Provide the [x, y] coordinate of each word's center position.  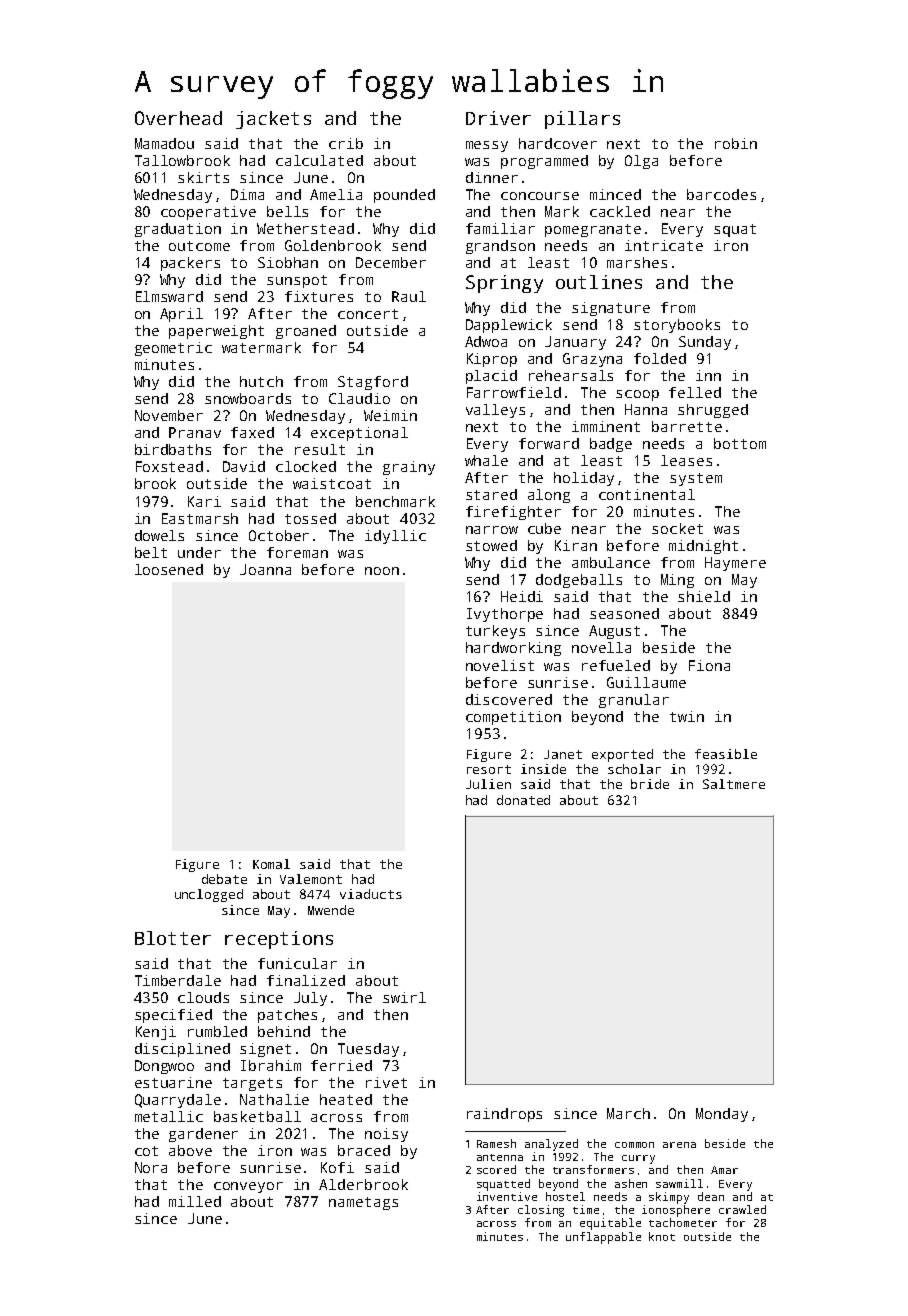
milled [195, 1201]
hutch [261, 381]
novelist [500, 665]
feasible [726, 754]
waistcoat [332, 483]
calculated [319, 160]
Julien [488, 784]
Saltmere [734, 784]
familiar [500, 228]
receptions [279, 940]
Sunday [705, 343]
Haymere [735, 564]
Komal [271, 864]
